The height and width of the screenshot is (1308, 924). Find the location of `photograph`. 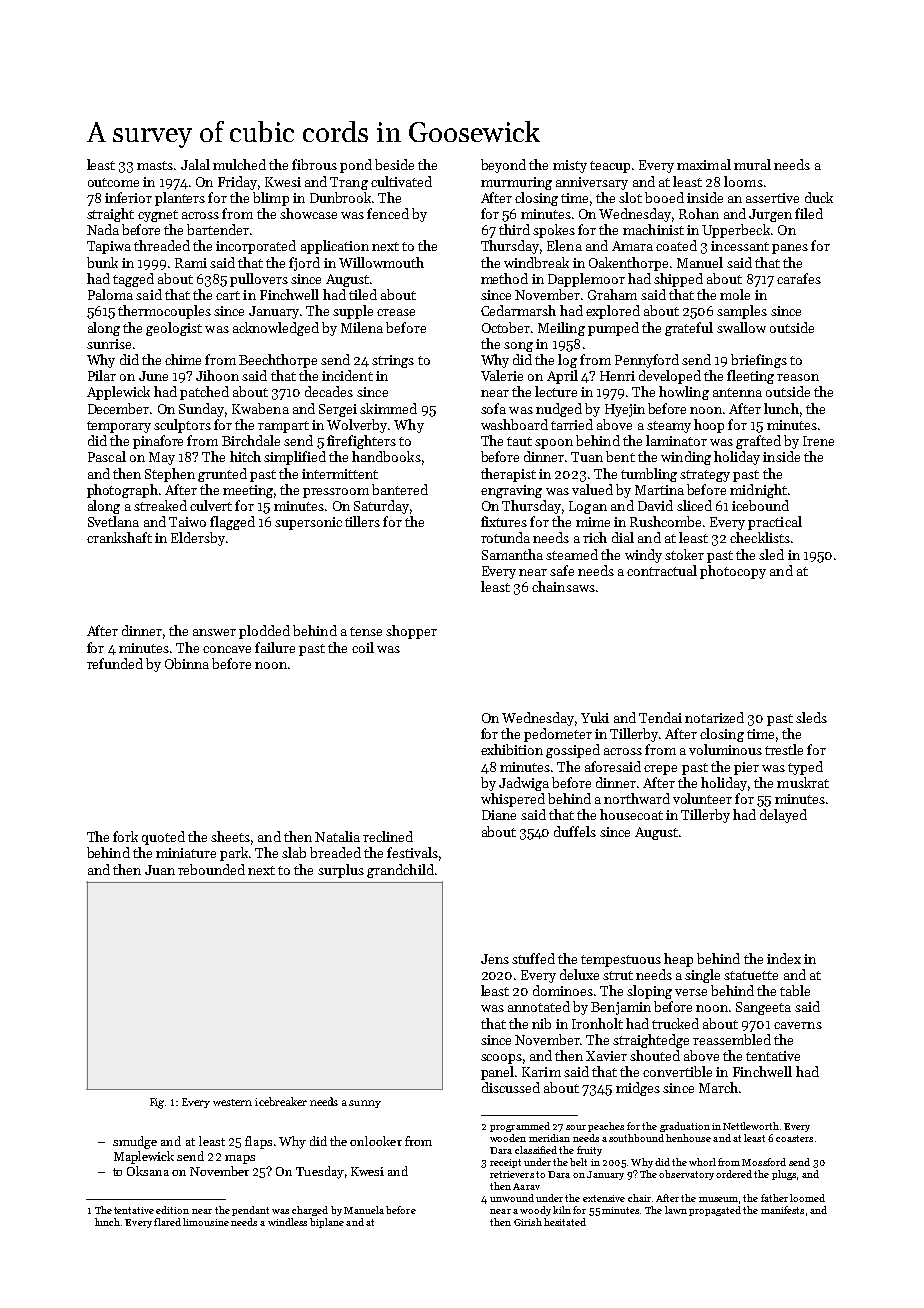

photograph is located at coordinates (122, 491).
